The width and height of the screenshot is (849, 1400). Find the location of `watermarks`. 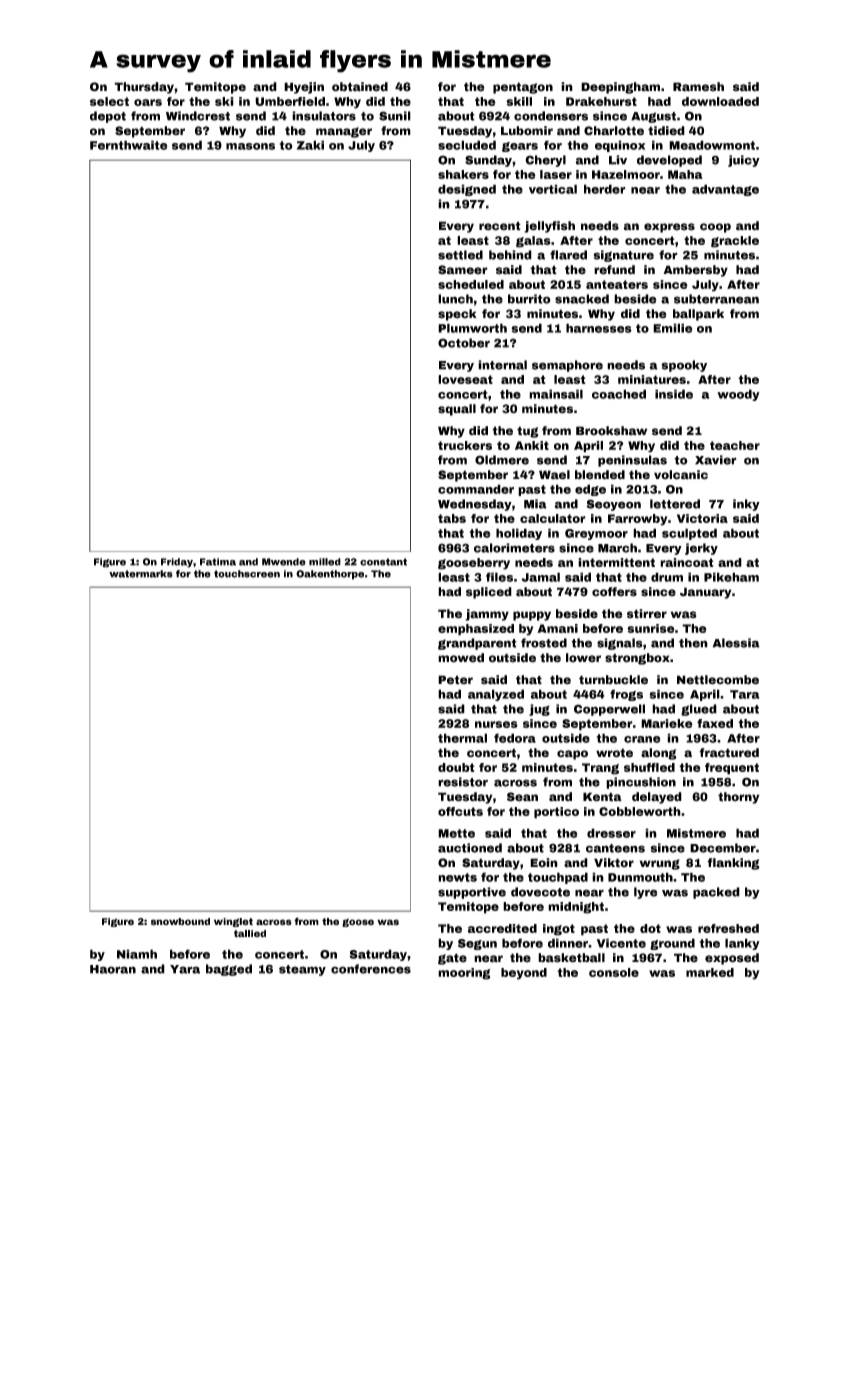

watermarks is located at coordinates (141, 574).
